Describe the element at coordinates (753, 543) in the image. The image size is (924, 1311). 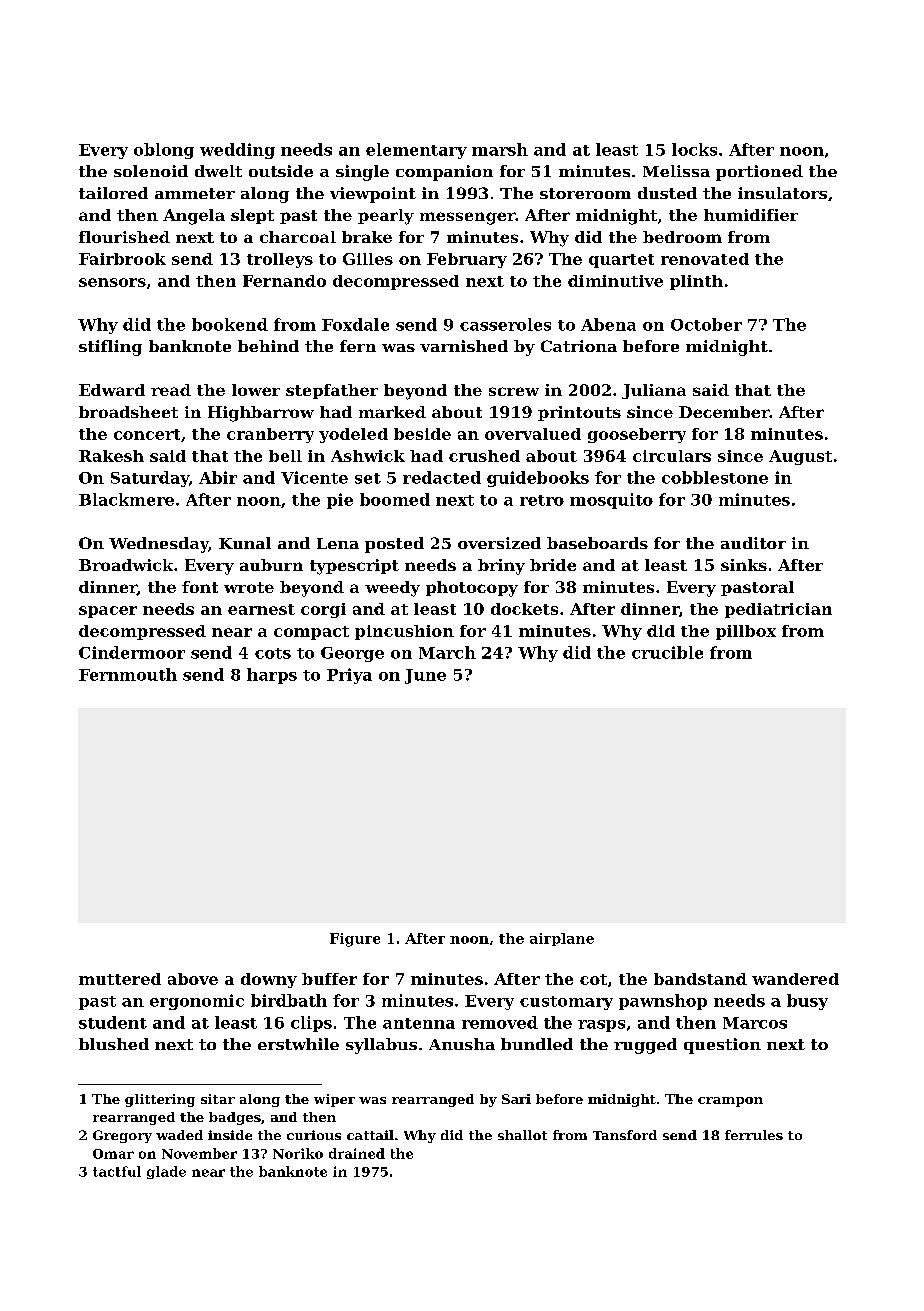
I see `auditor` at that location.
